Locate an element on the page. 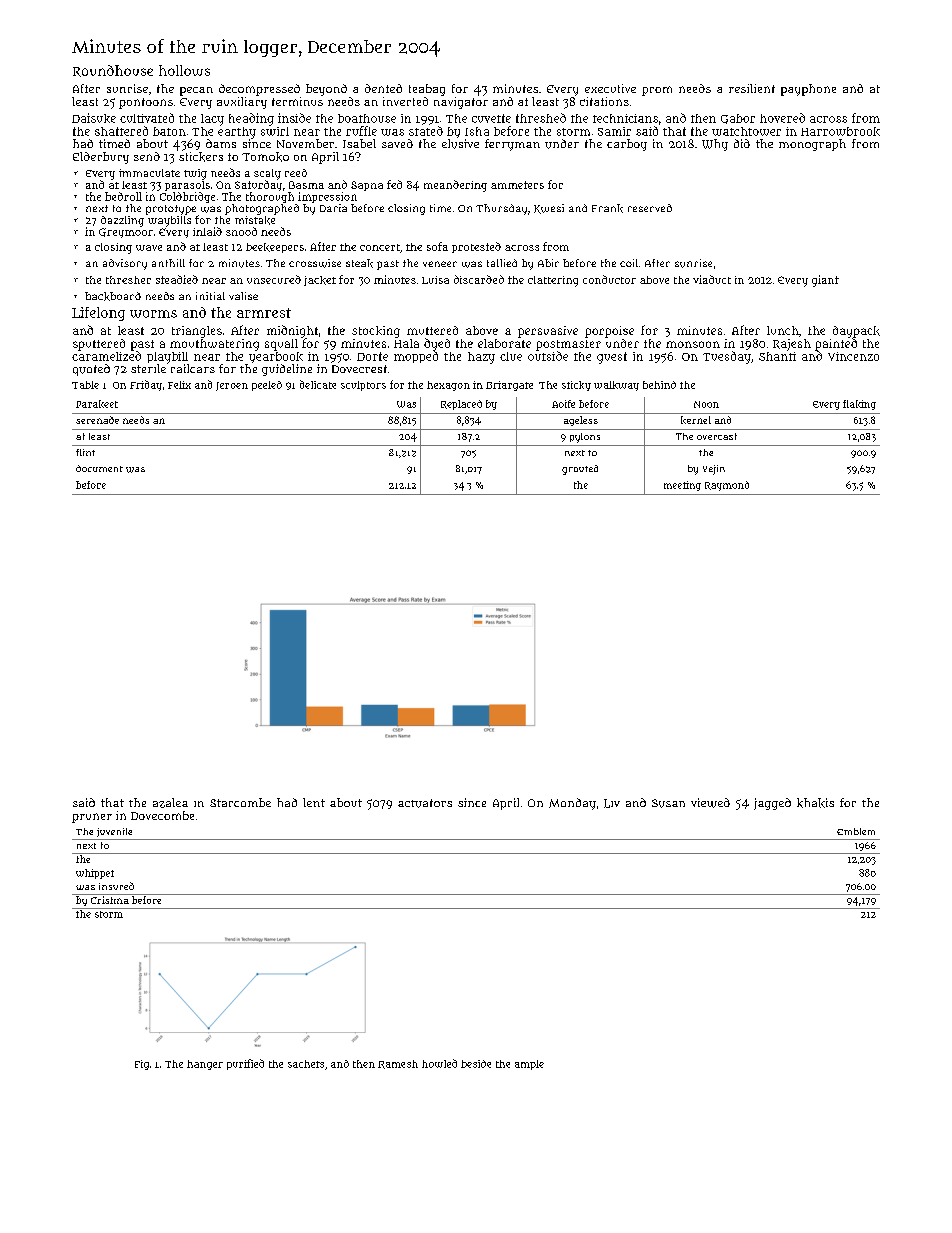 This page has height=1233, width=952. purified is located at coordinates (245, 1064).
